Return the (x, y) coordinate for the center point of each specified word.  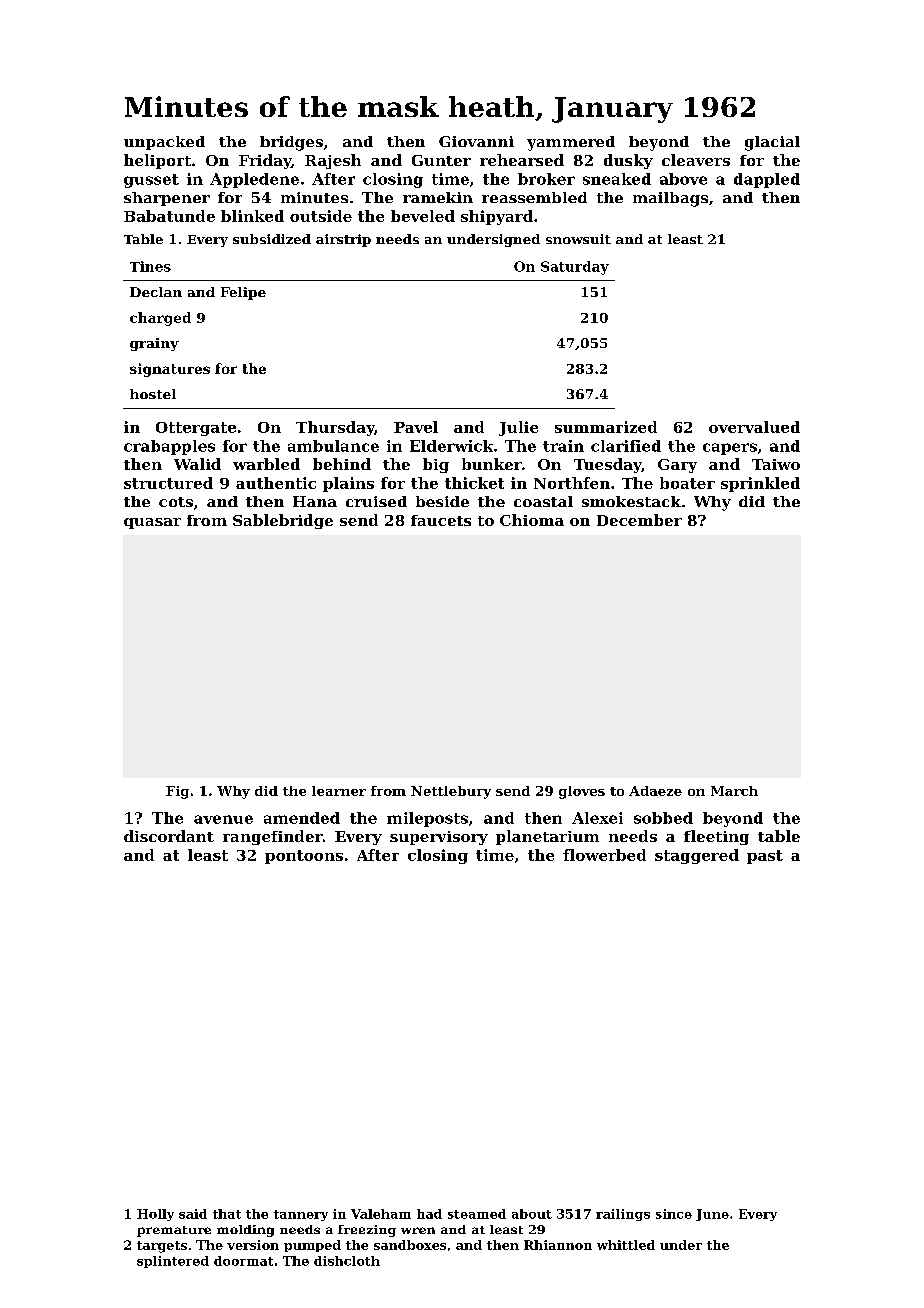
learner (339, 791)
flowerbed (604, 855)
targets (162, 1247)
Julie (518, 428)
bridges (291, 143)
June (712, 1215)
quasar (152, 523)
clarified (626, 446)
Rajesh (333, 161)
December (639, 520)
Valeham (381, 1214)
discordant (169, 836)
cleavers (696, 160)
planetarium (547, 837)
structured (168, 483)
